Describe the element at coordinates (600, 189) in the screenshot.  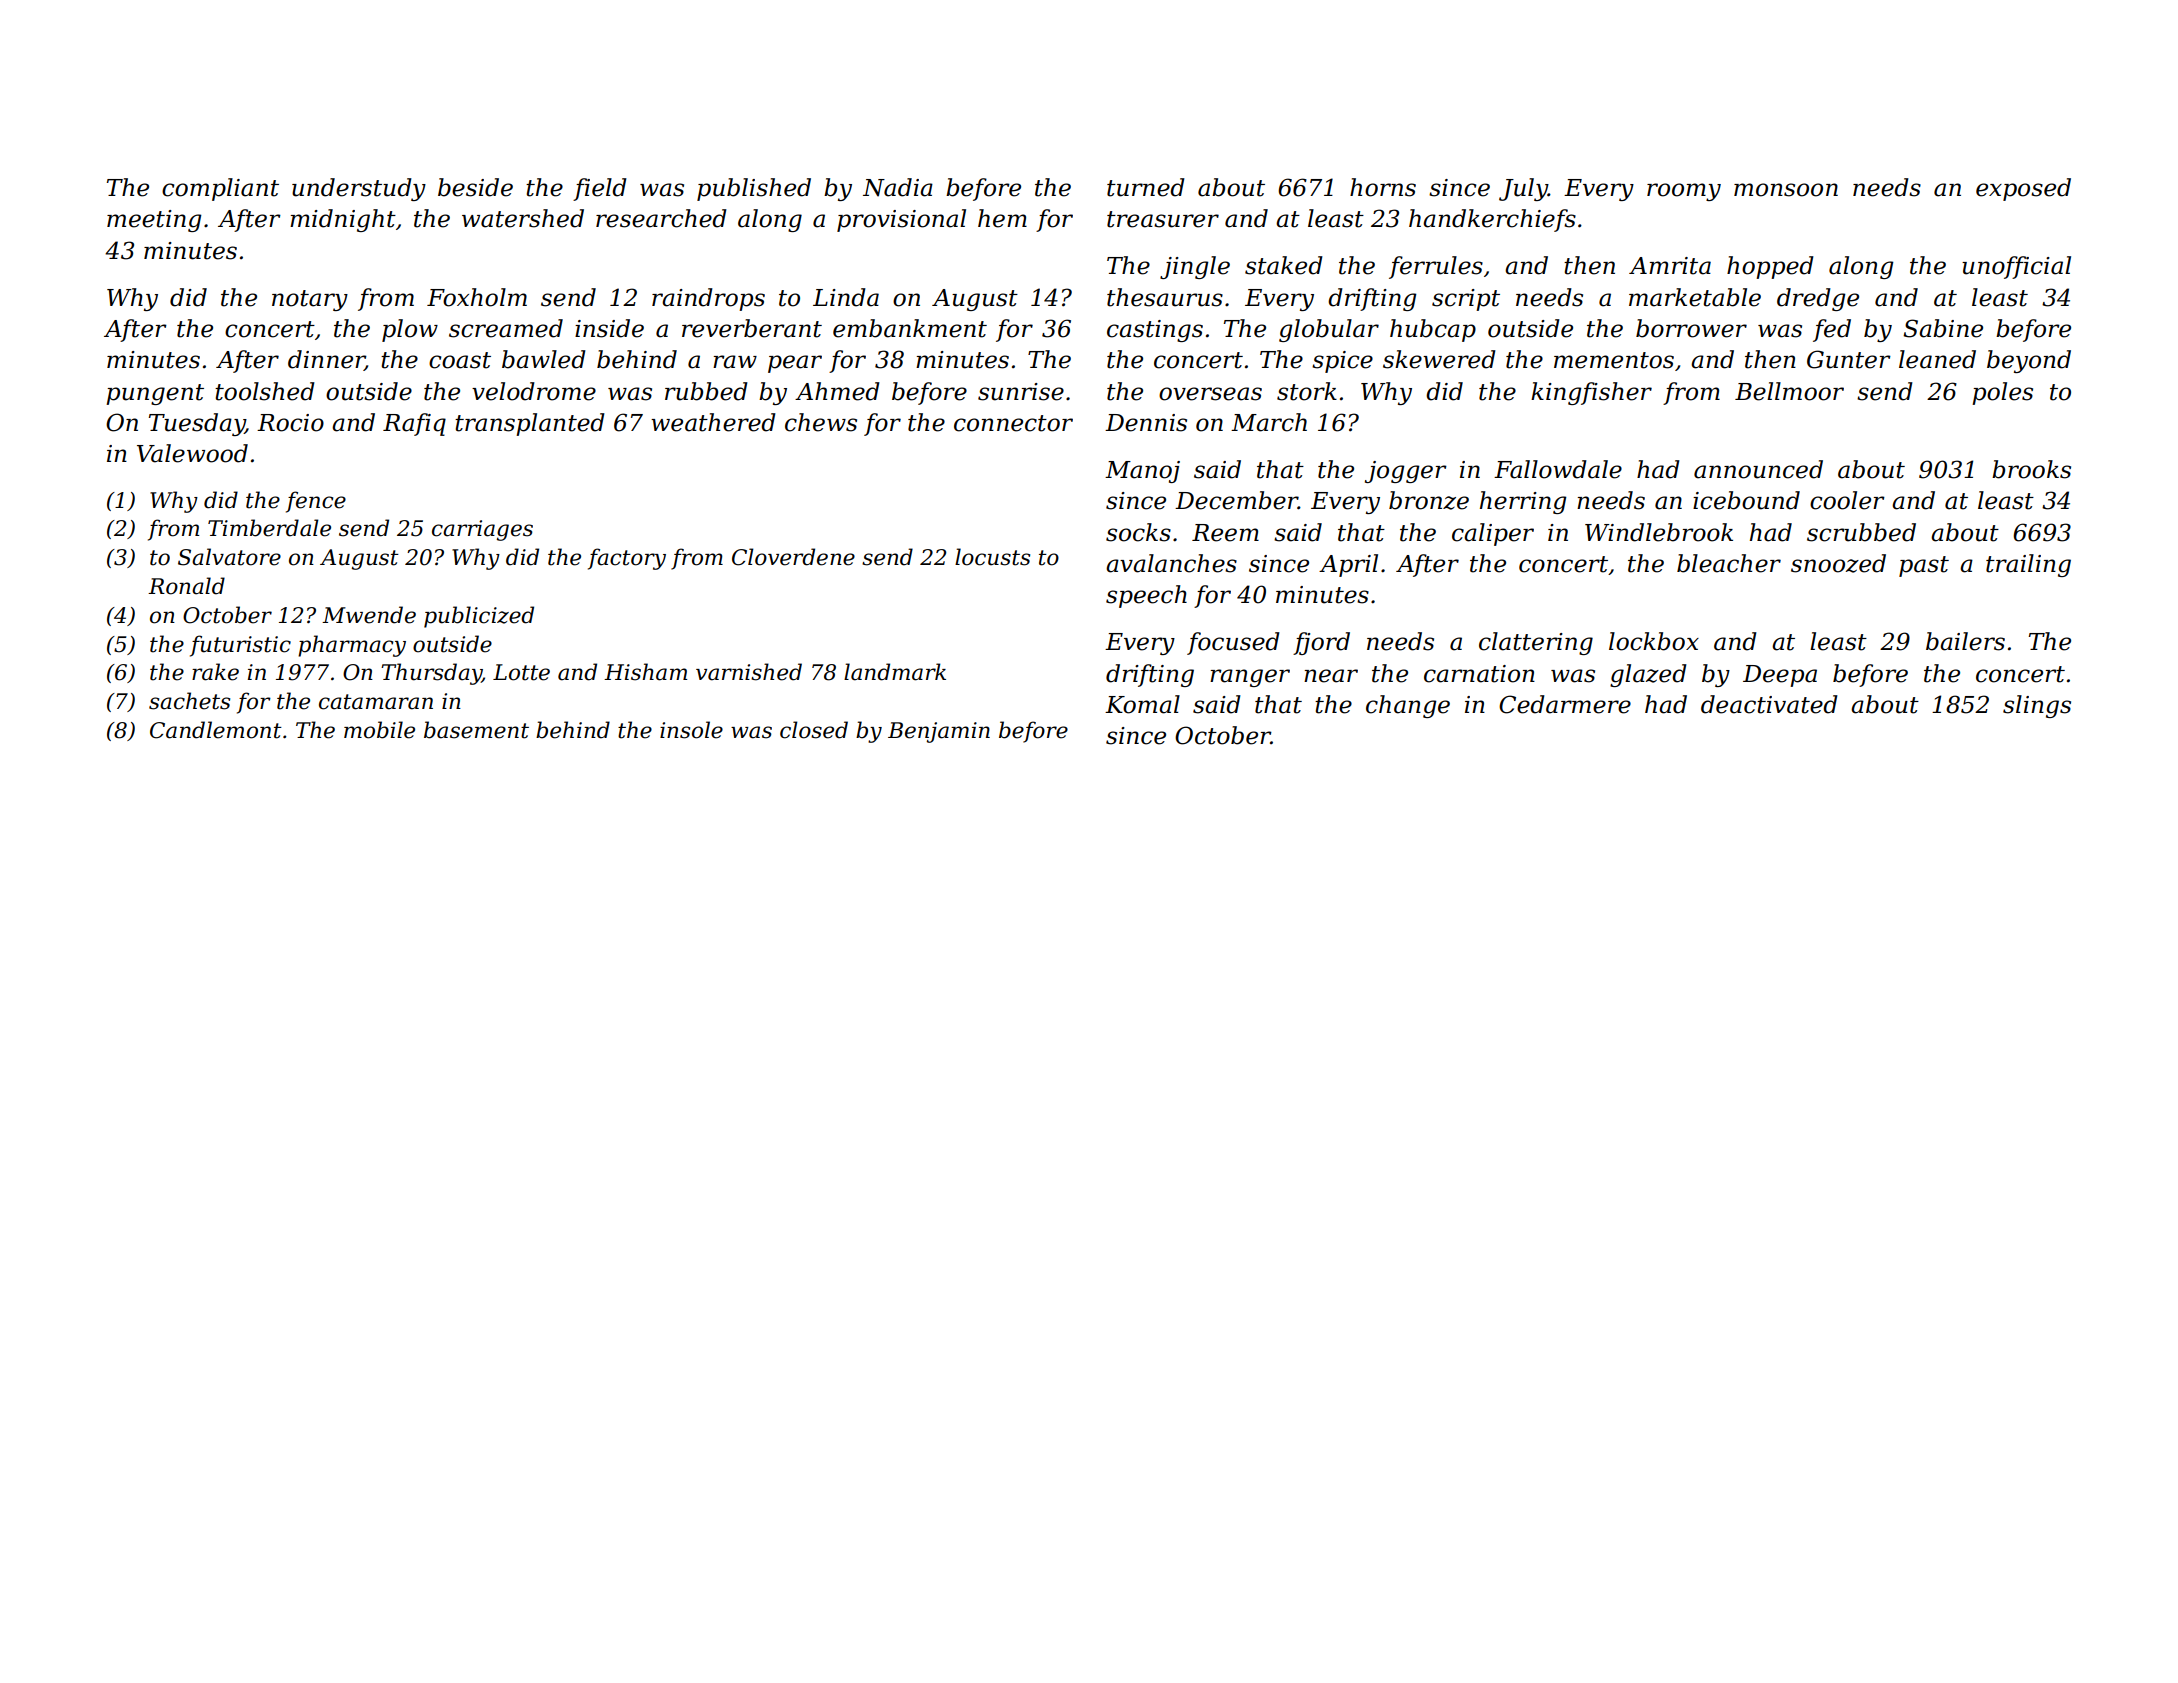
I see `field` at that location.
